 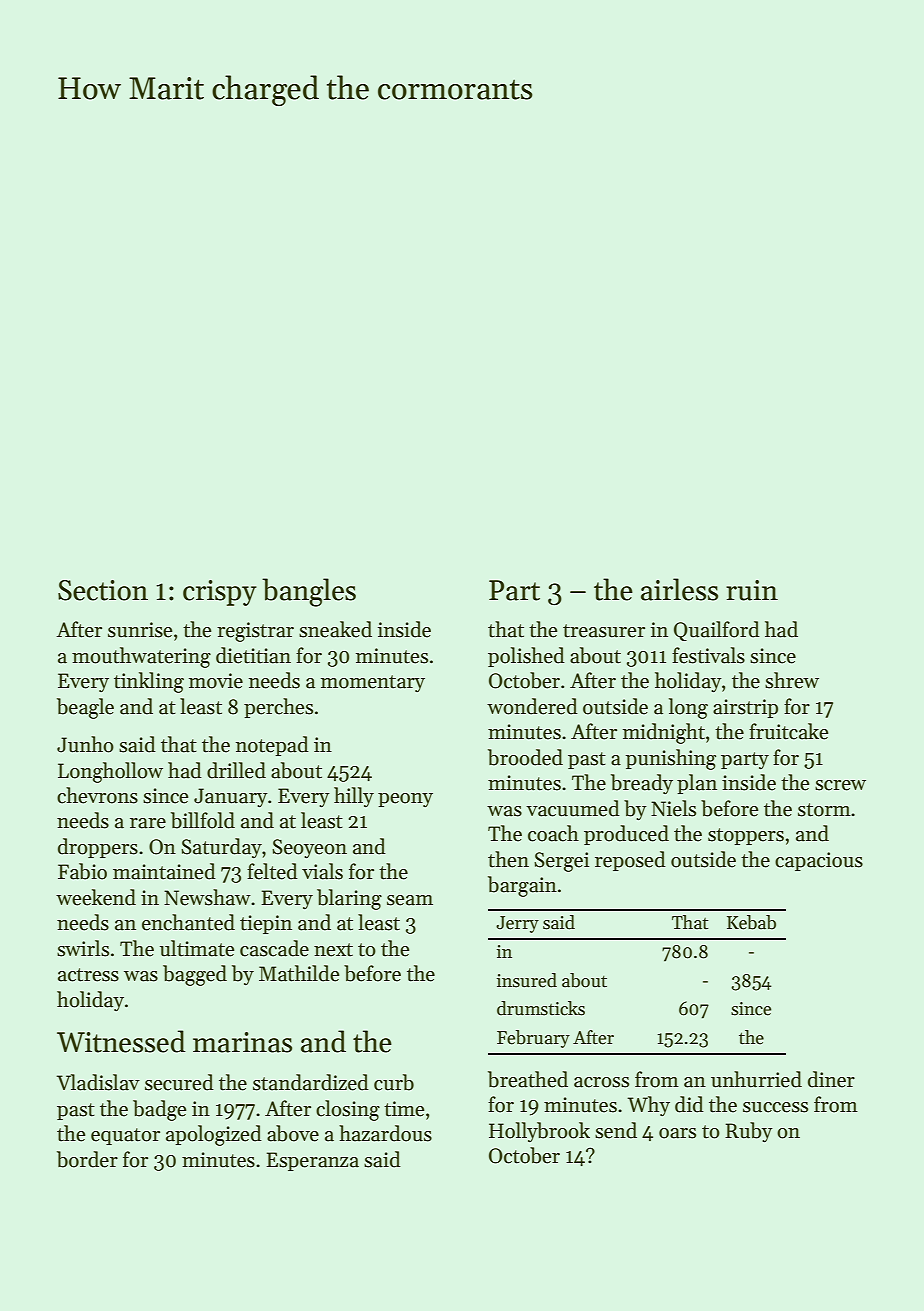 I want to click on Kebab, so click(x=751, y=922).
